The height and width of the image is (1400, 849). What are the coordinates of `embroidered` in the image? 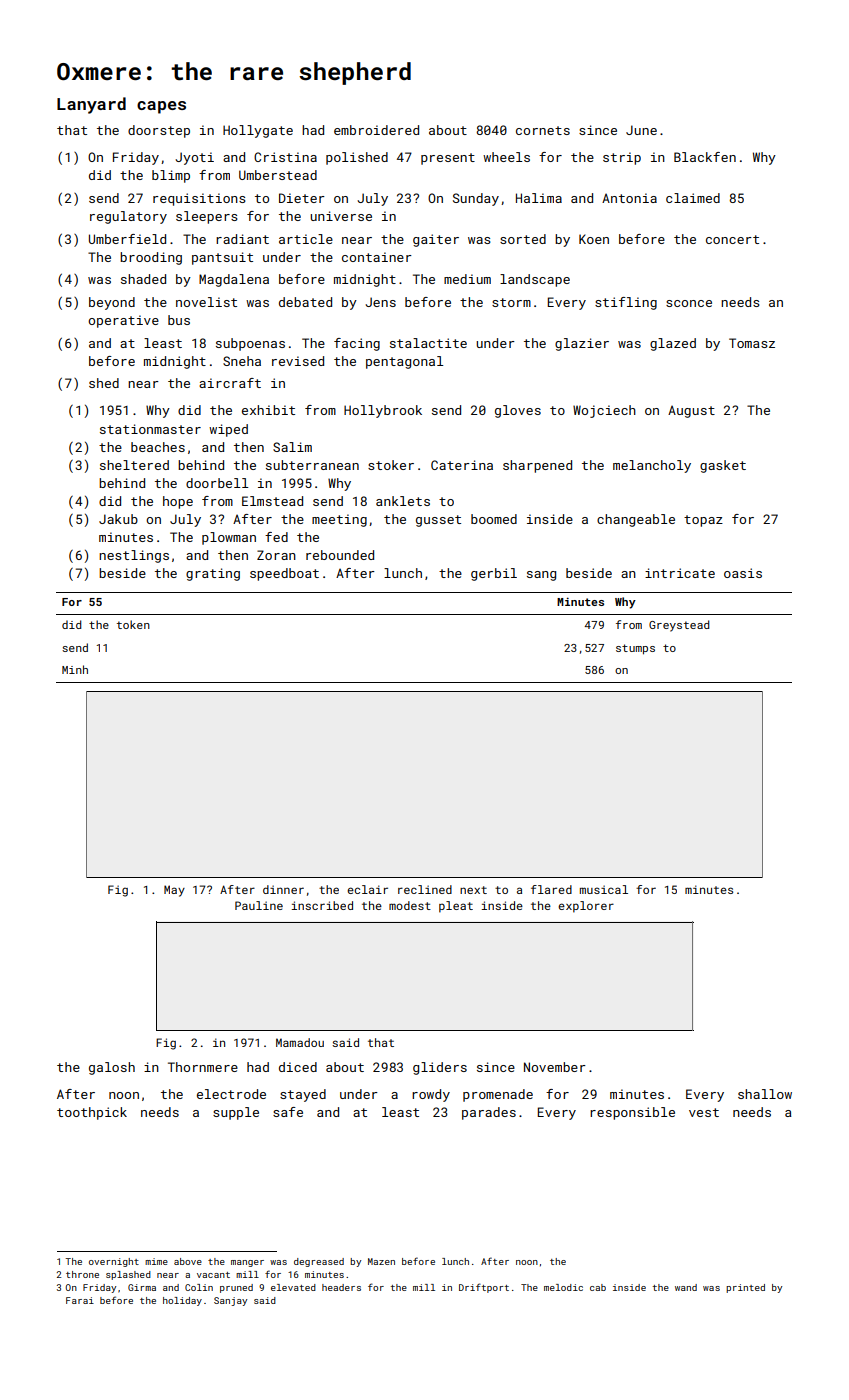 It's located at (376, 130).
